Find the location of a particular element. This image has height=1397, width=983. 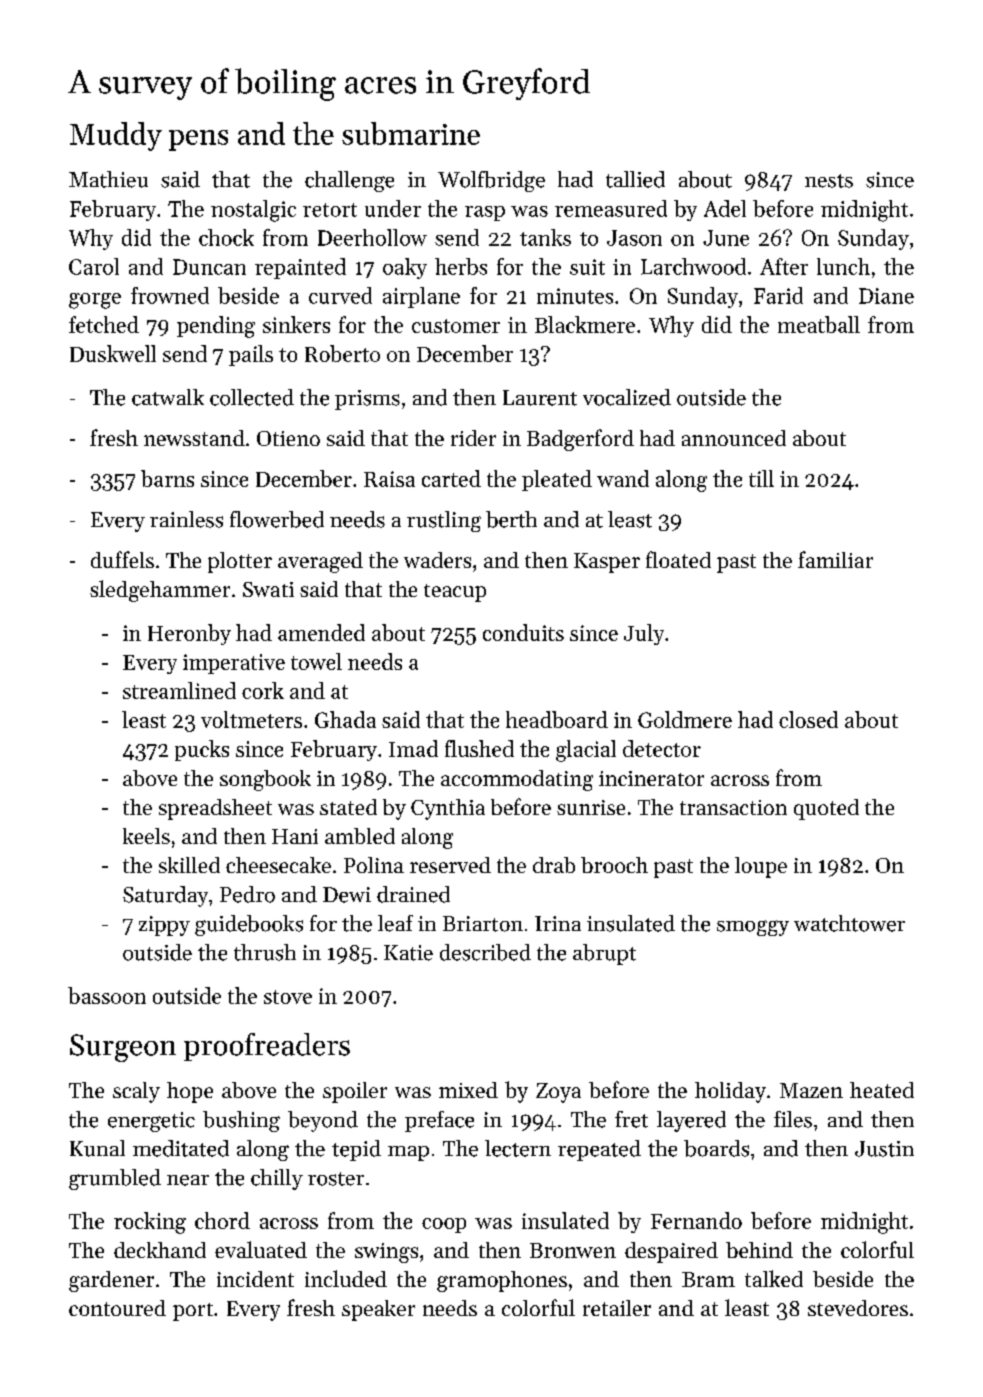

Imad is located at coordinates (413, 748).
